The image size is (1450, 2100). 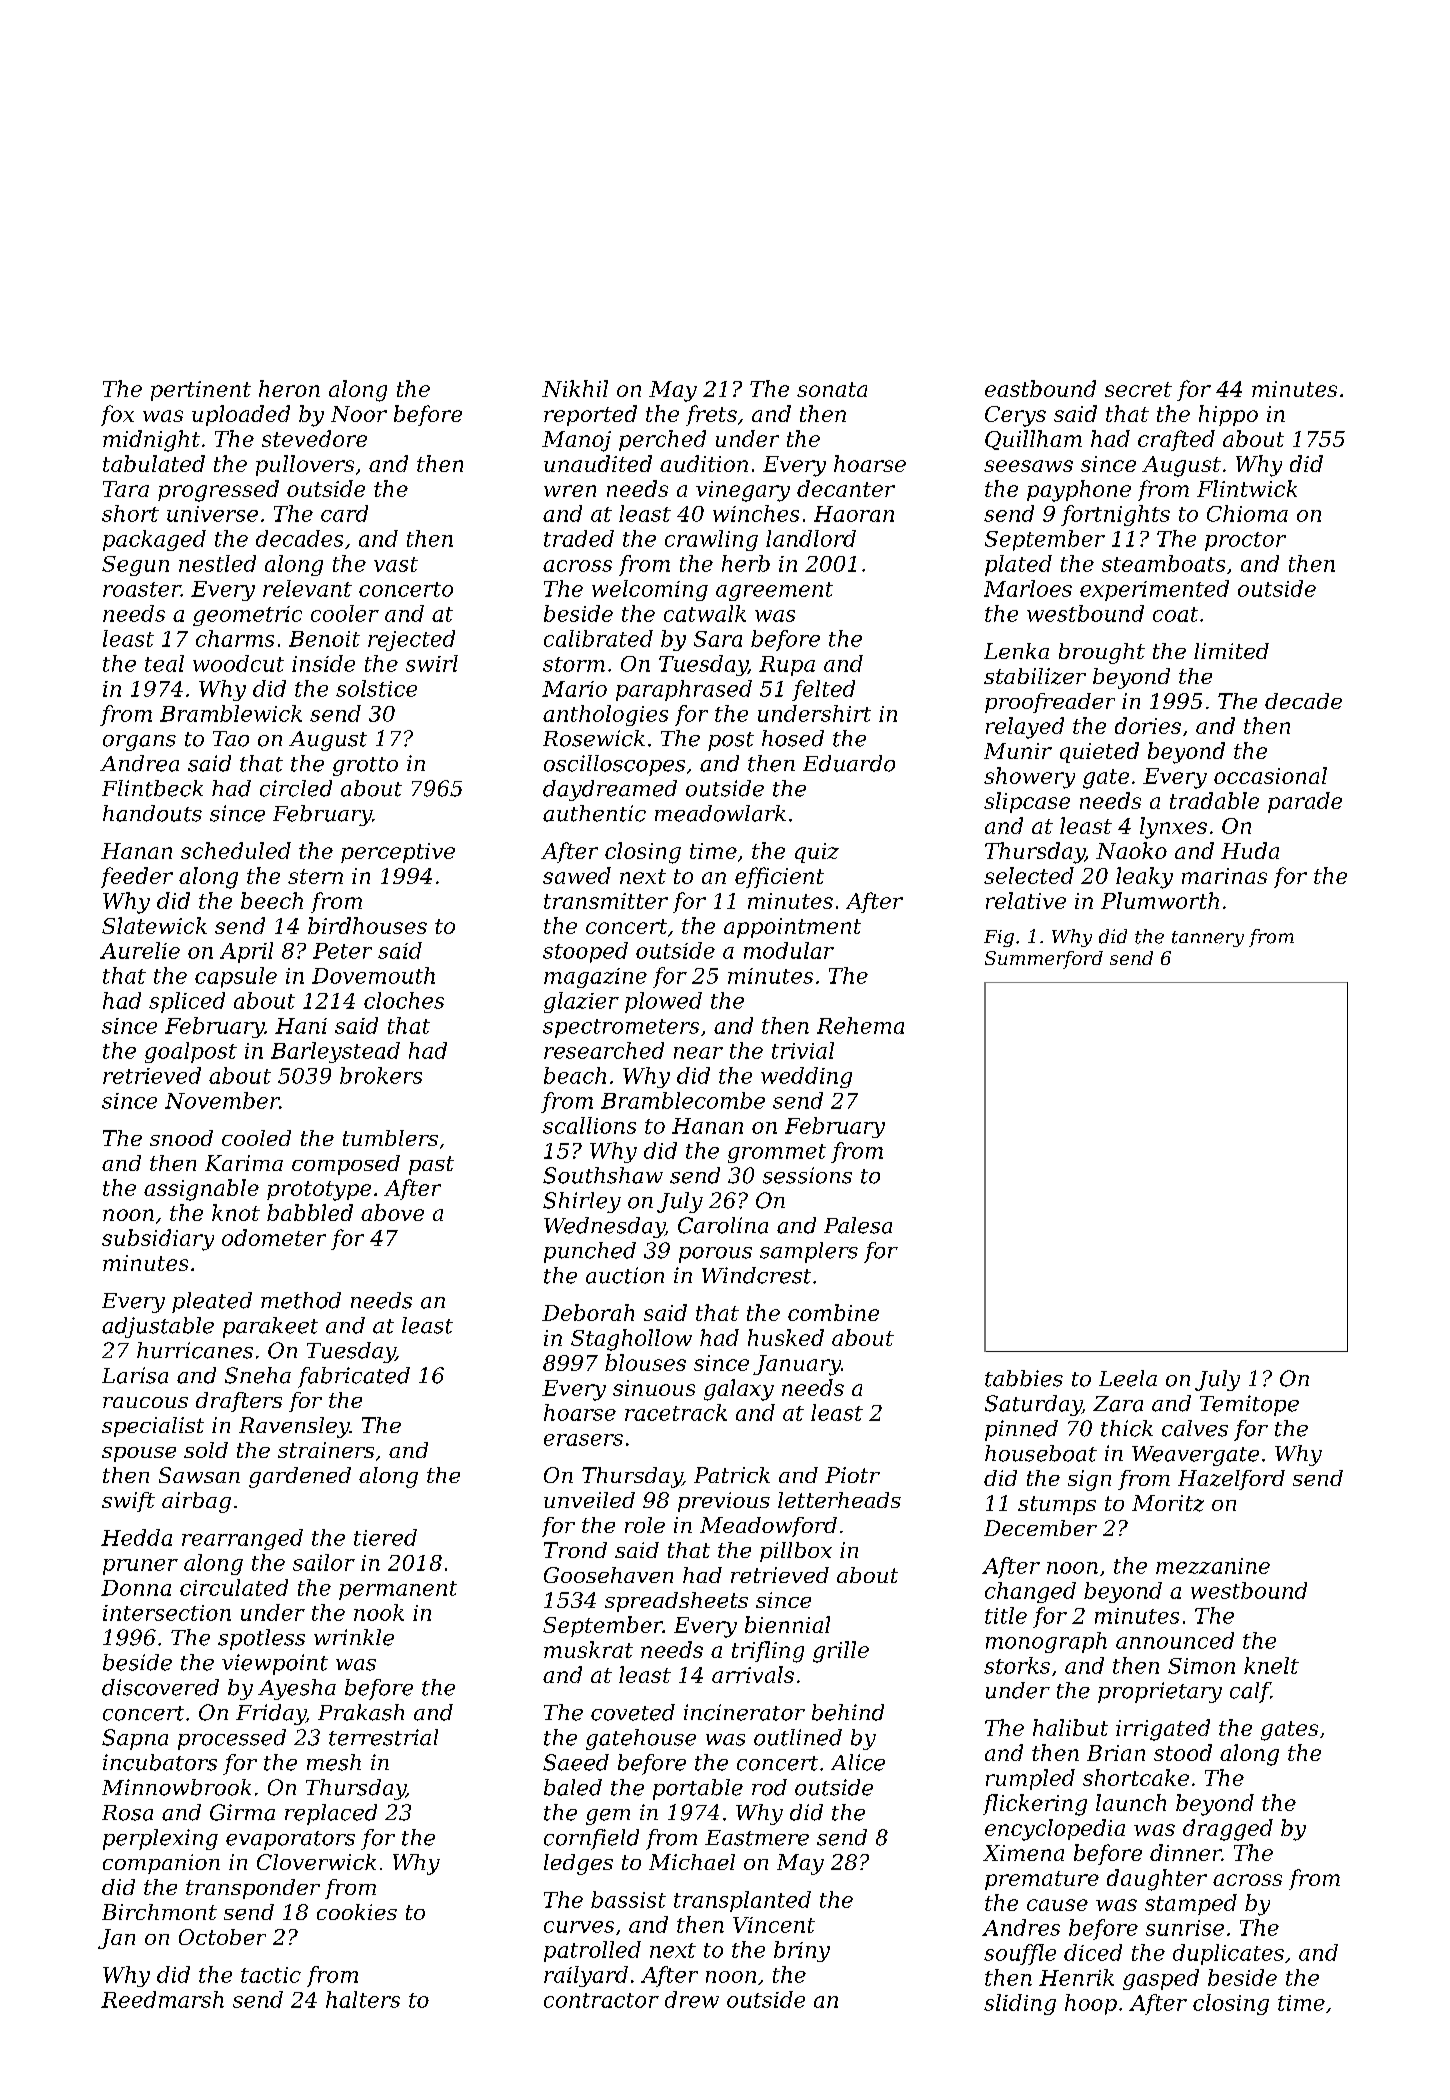 I want to click on heron, so click(x=289, y=388).
